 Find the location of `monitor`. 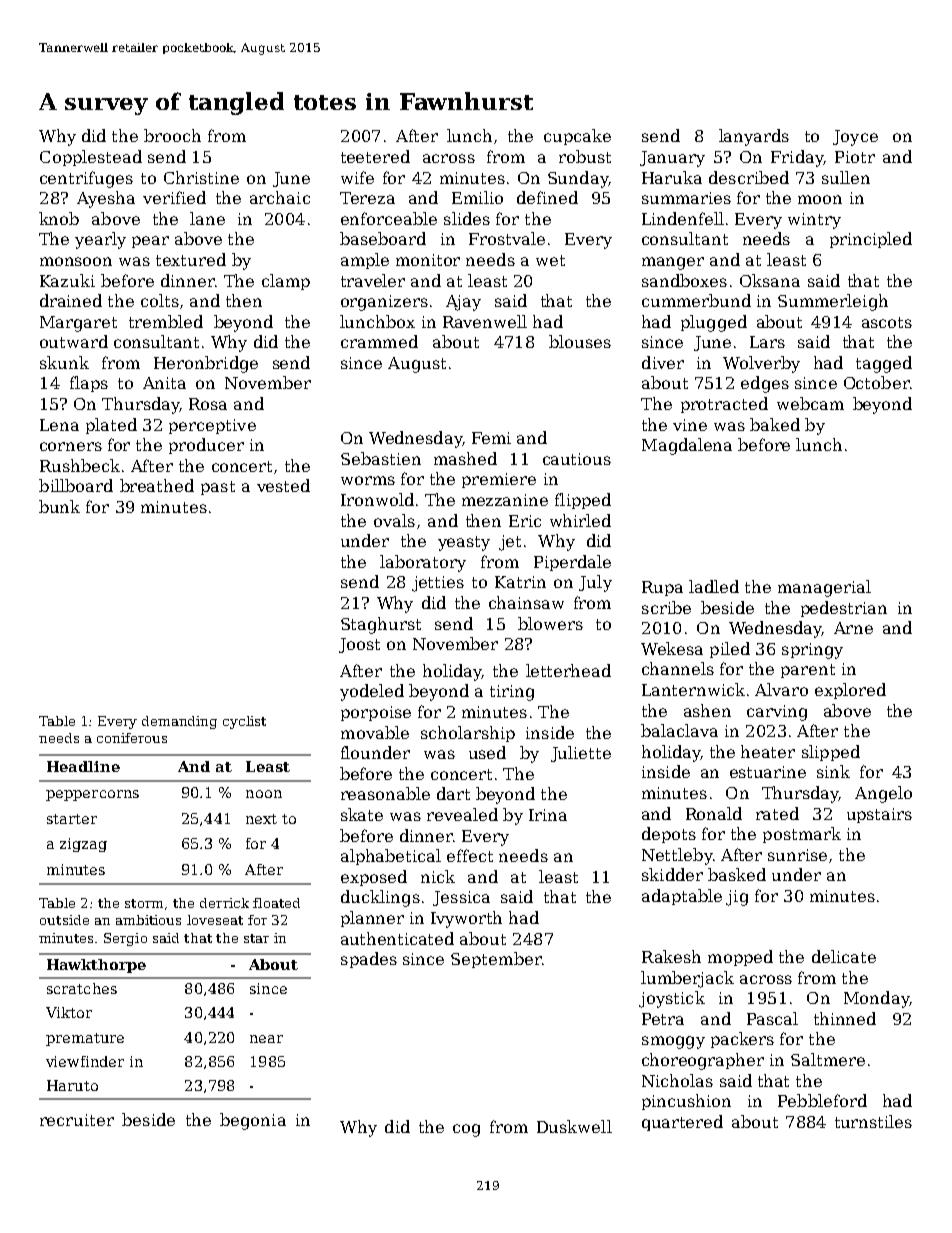

monitor is located at coordinates (428, 260).
